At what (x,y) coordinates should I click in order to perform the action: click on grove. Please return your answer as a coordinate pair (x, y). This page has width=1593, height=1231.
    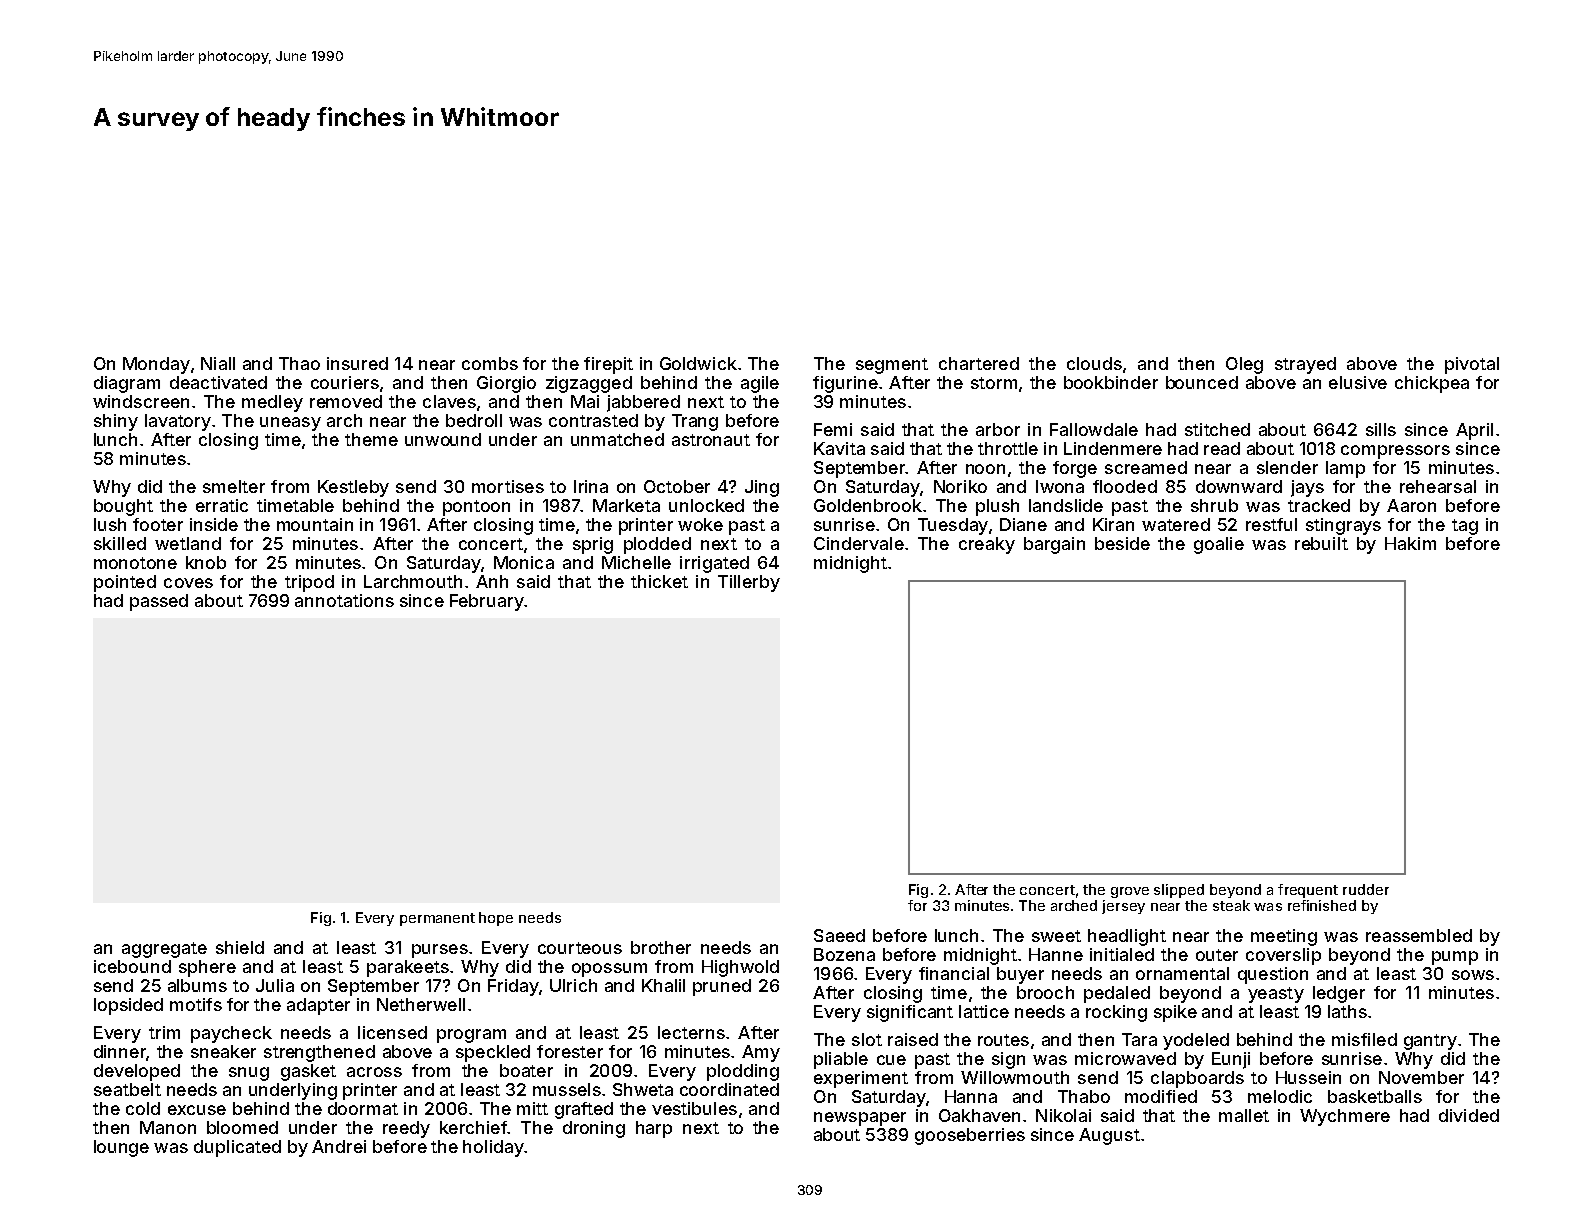
    Looking at the image, I should click on (1130, 892).
